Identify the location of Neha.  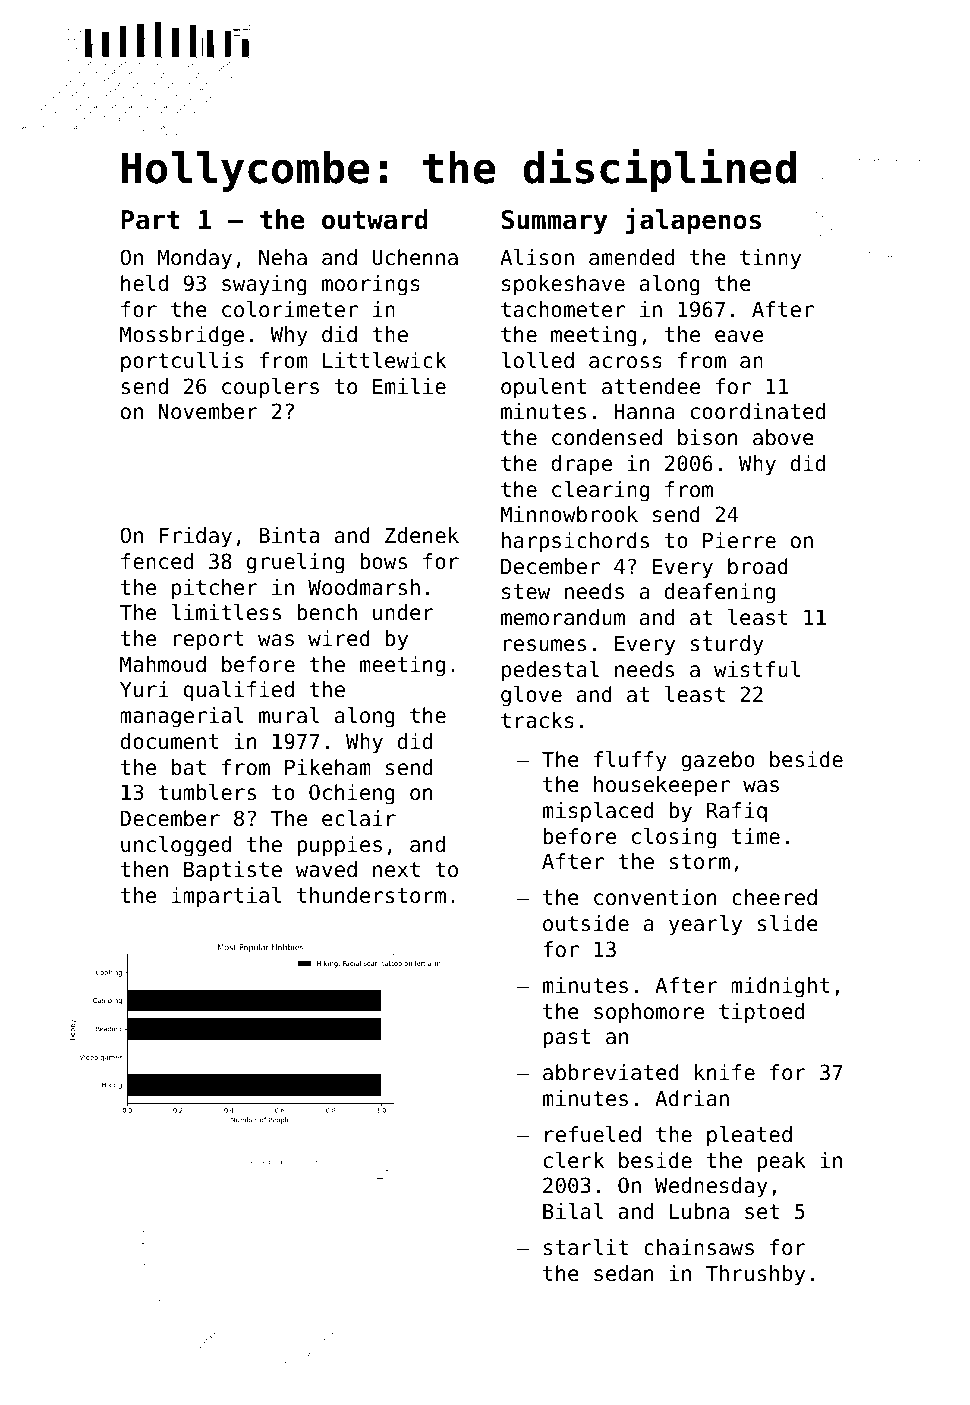
(283, 257).
